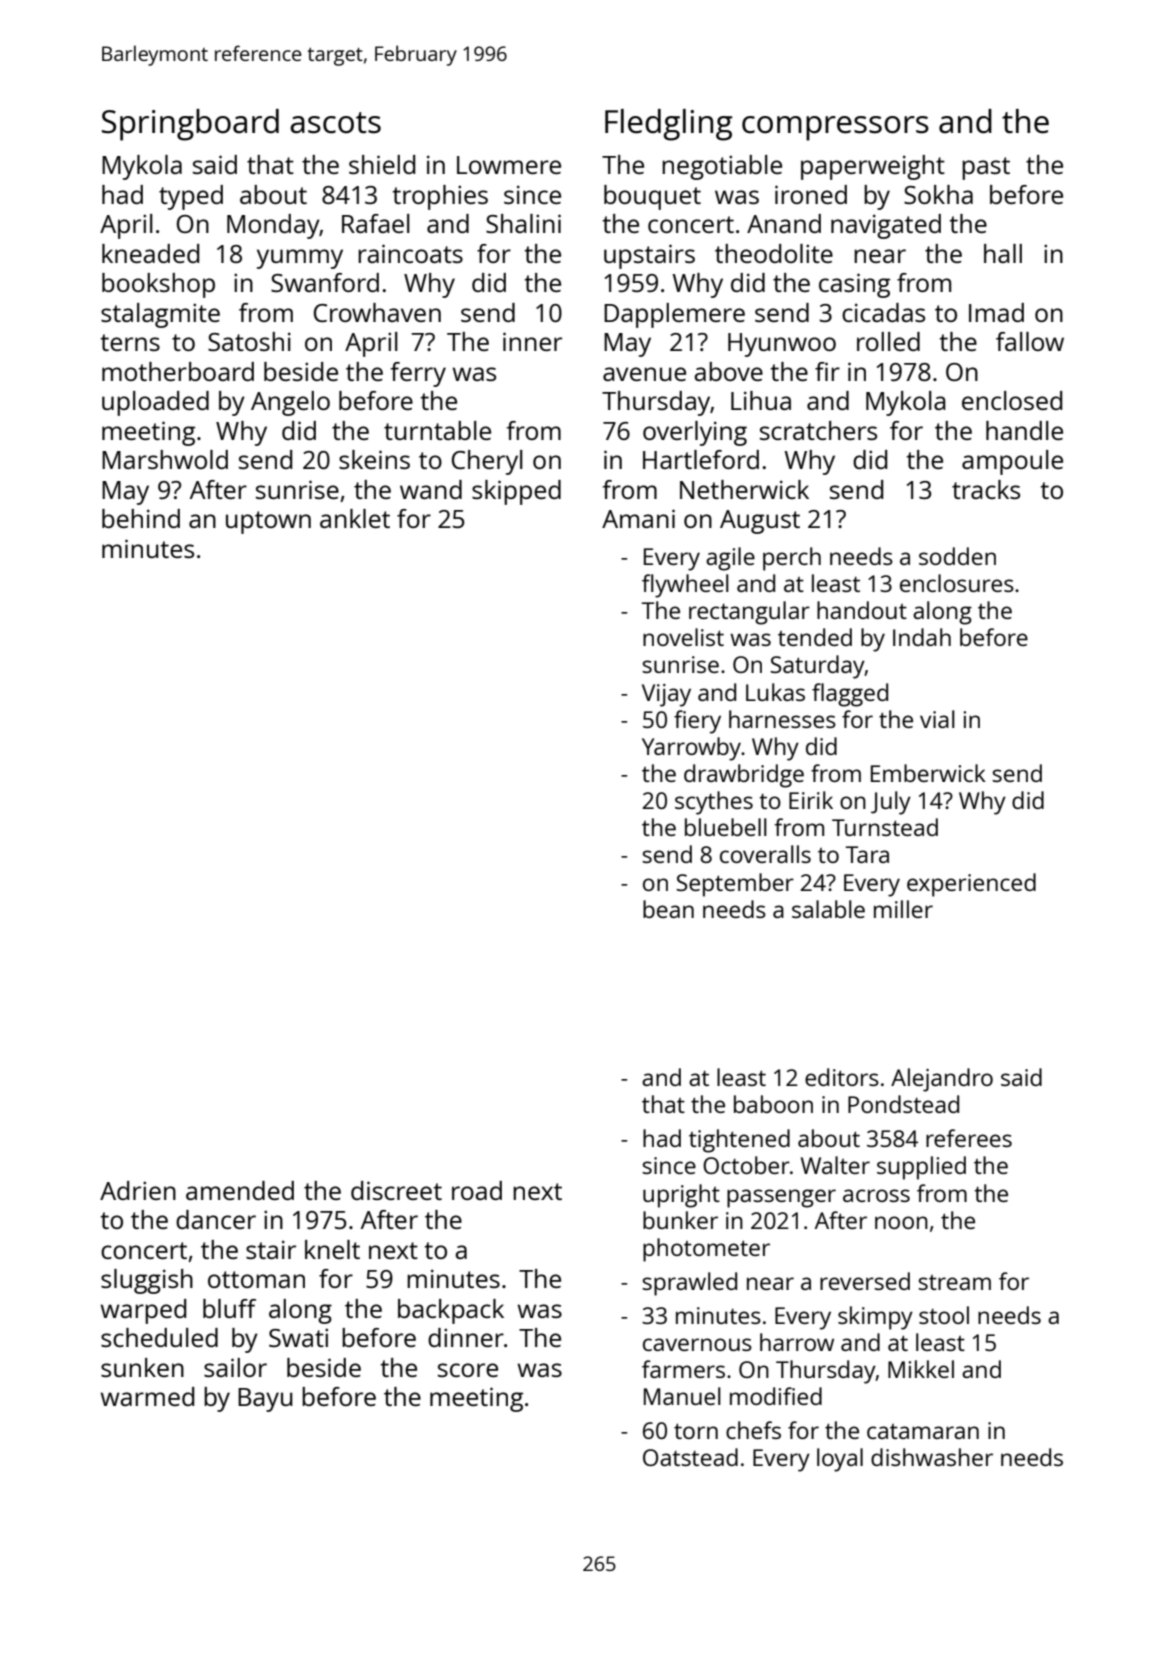 This page has height=1654, width=1165. I want to click on paperweight, so click(873, 167).
